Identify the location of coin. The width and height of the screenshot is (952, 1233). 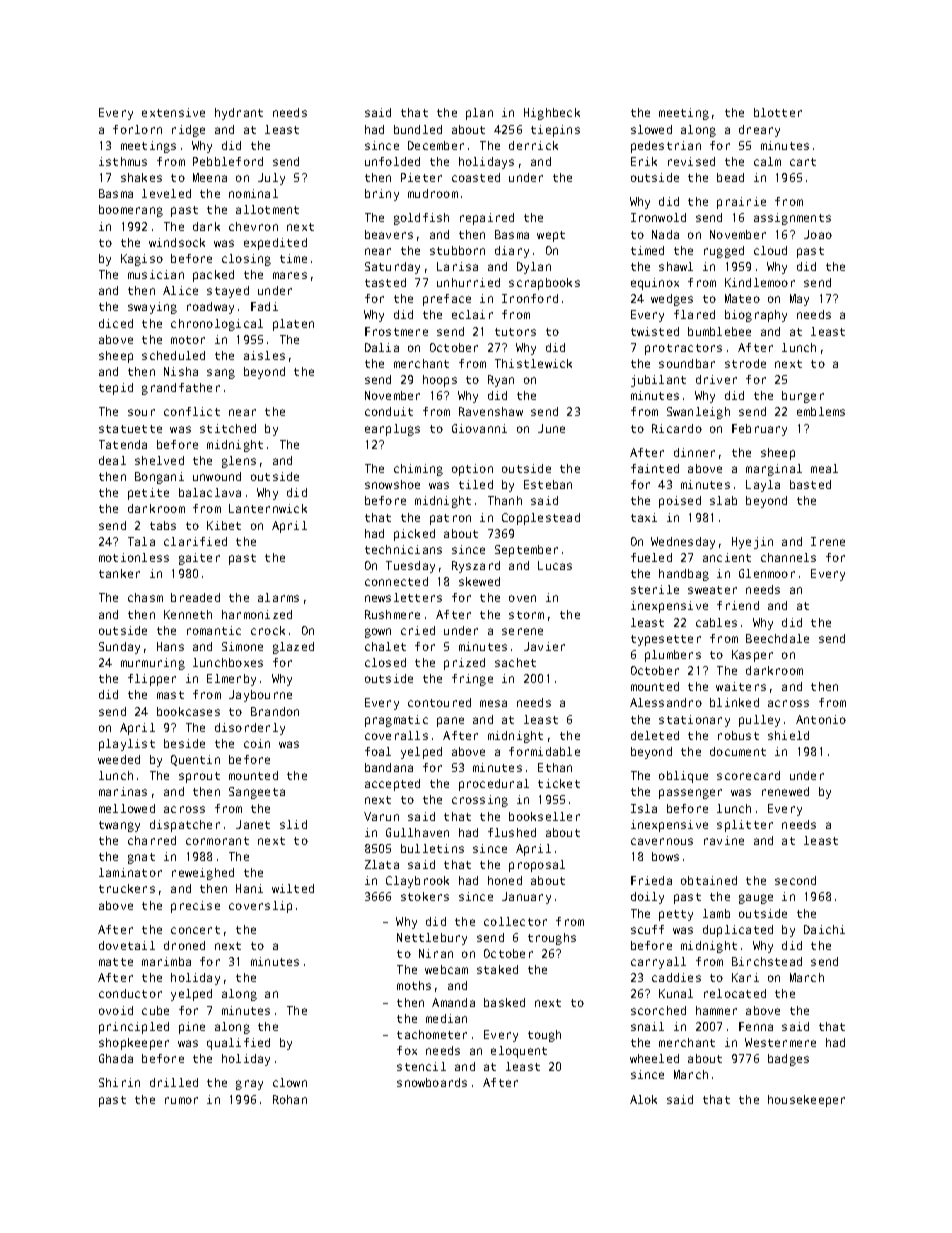
(257, 743).
